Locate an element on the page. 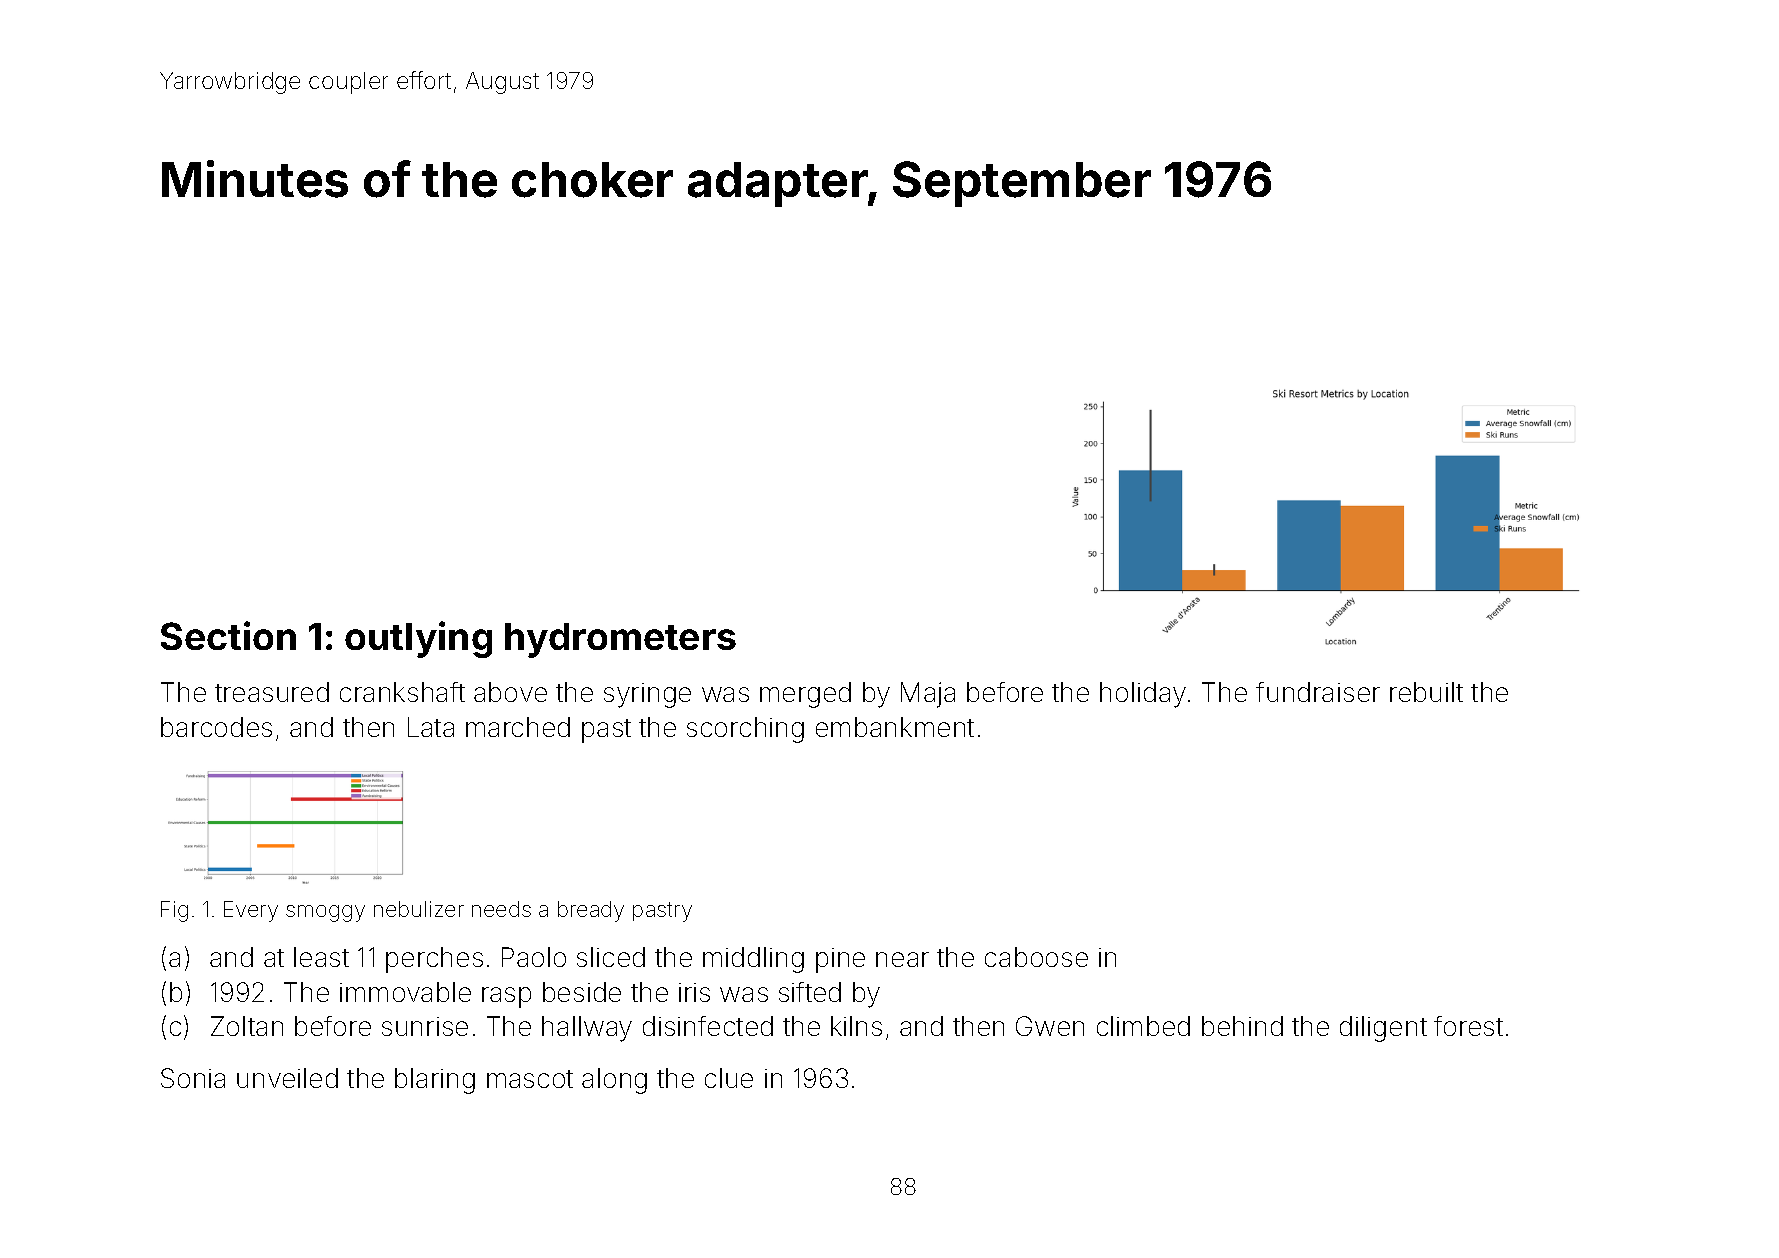 This document has width=1779, height=1258. rebuilt is located at coordinates (1426, 692).
